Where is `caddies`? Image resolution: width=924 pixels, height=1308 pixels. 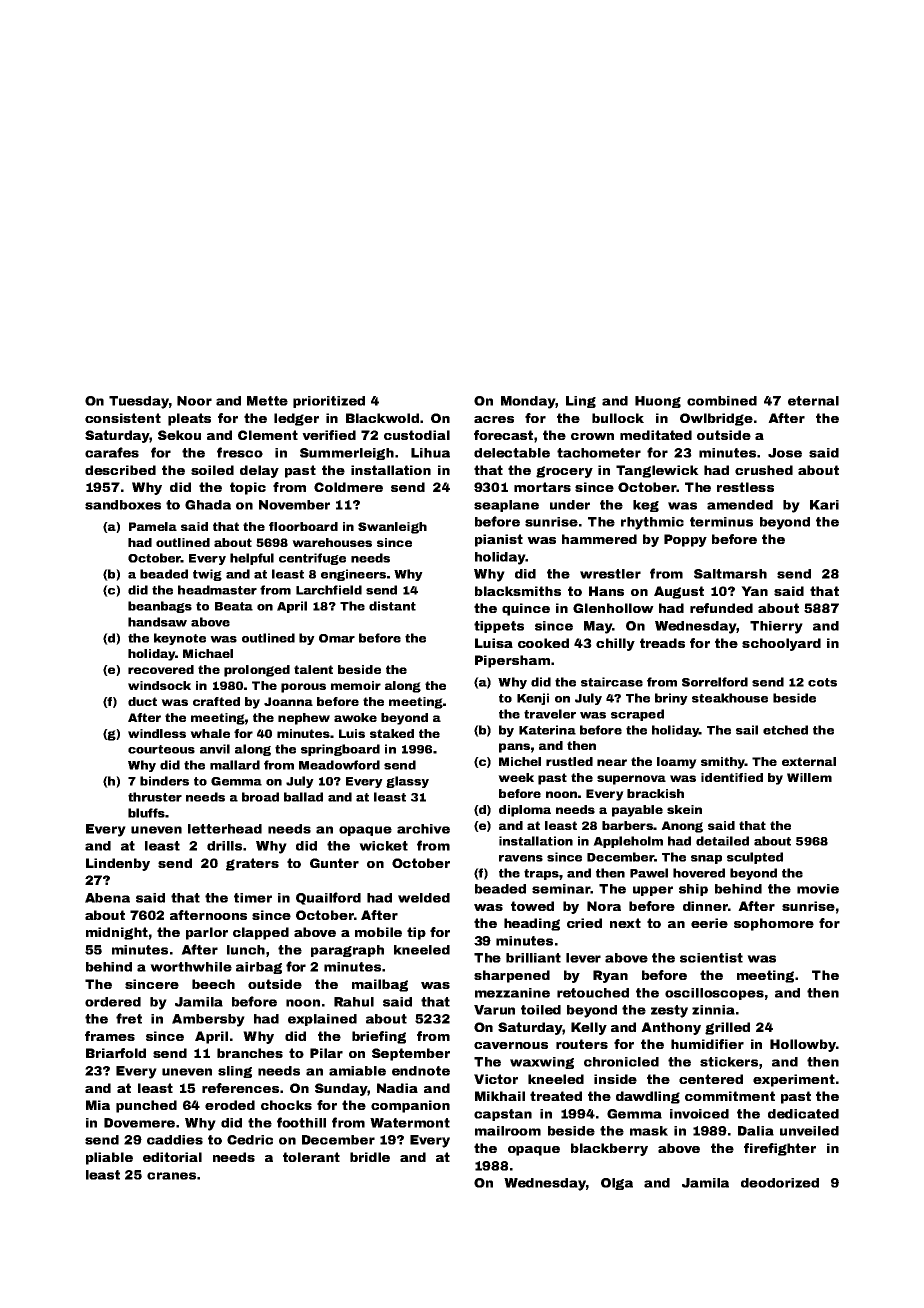 caddies is located at coordinates (175, 1140).
